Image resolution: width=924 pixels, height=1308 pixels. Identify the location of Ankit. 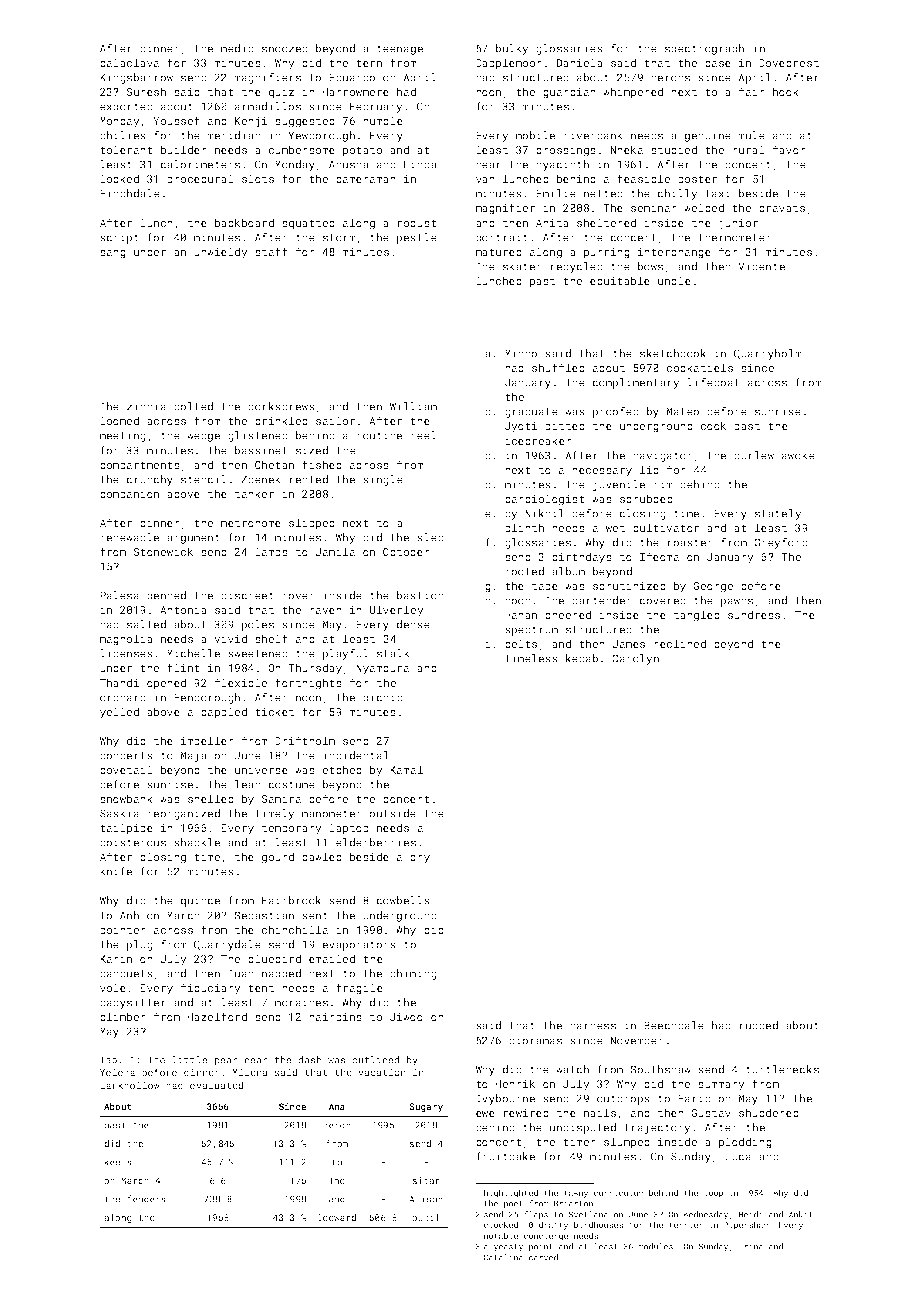
(801, 1214).
